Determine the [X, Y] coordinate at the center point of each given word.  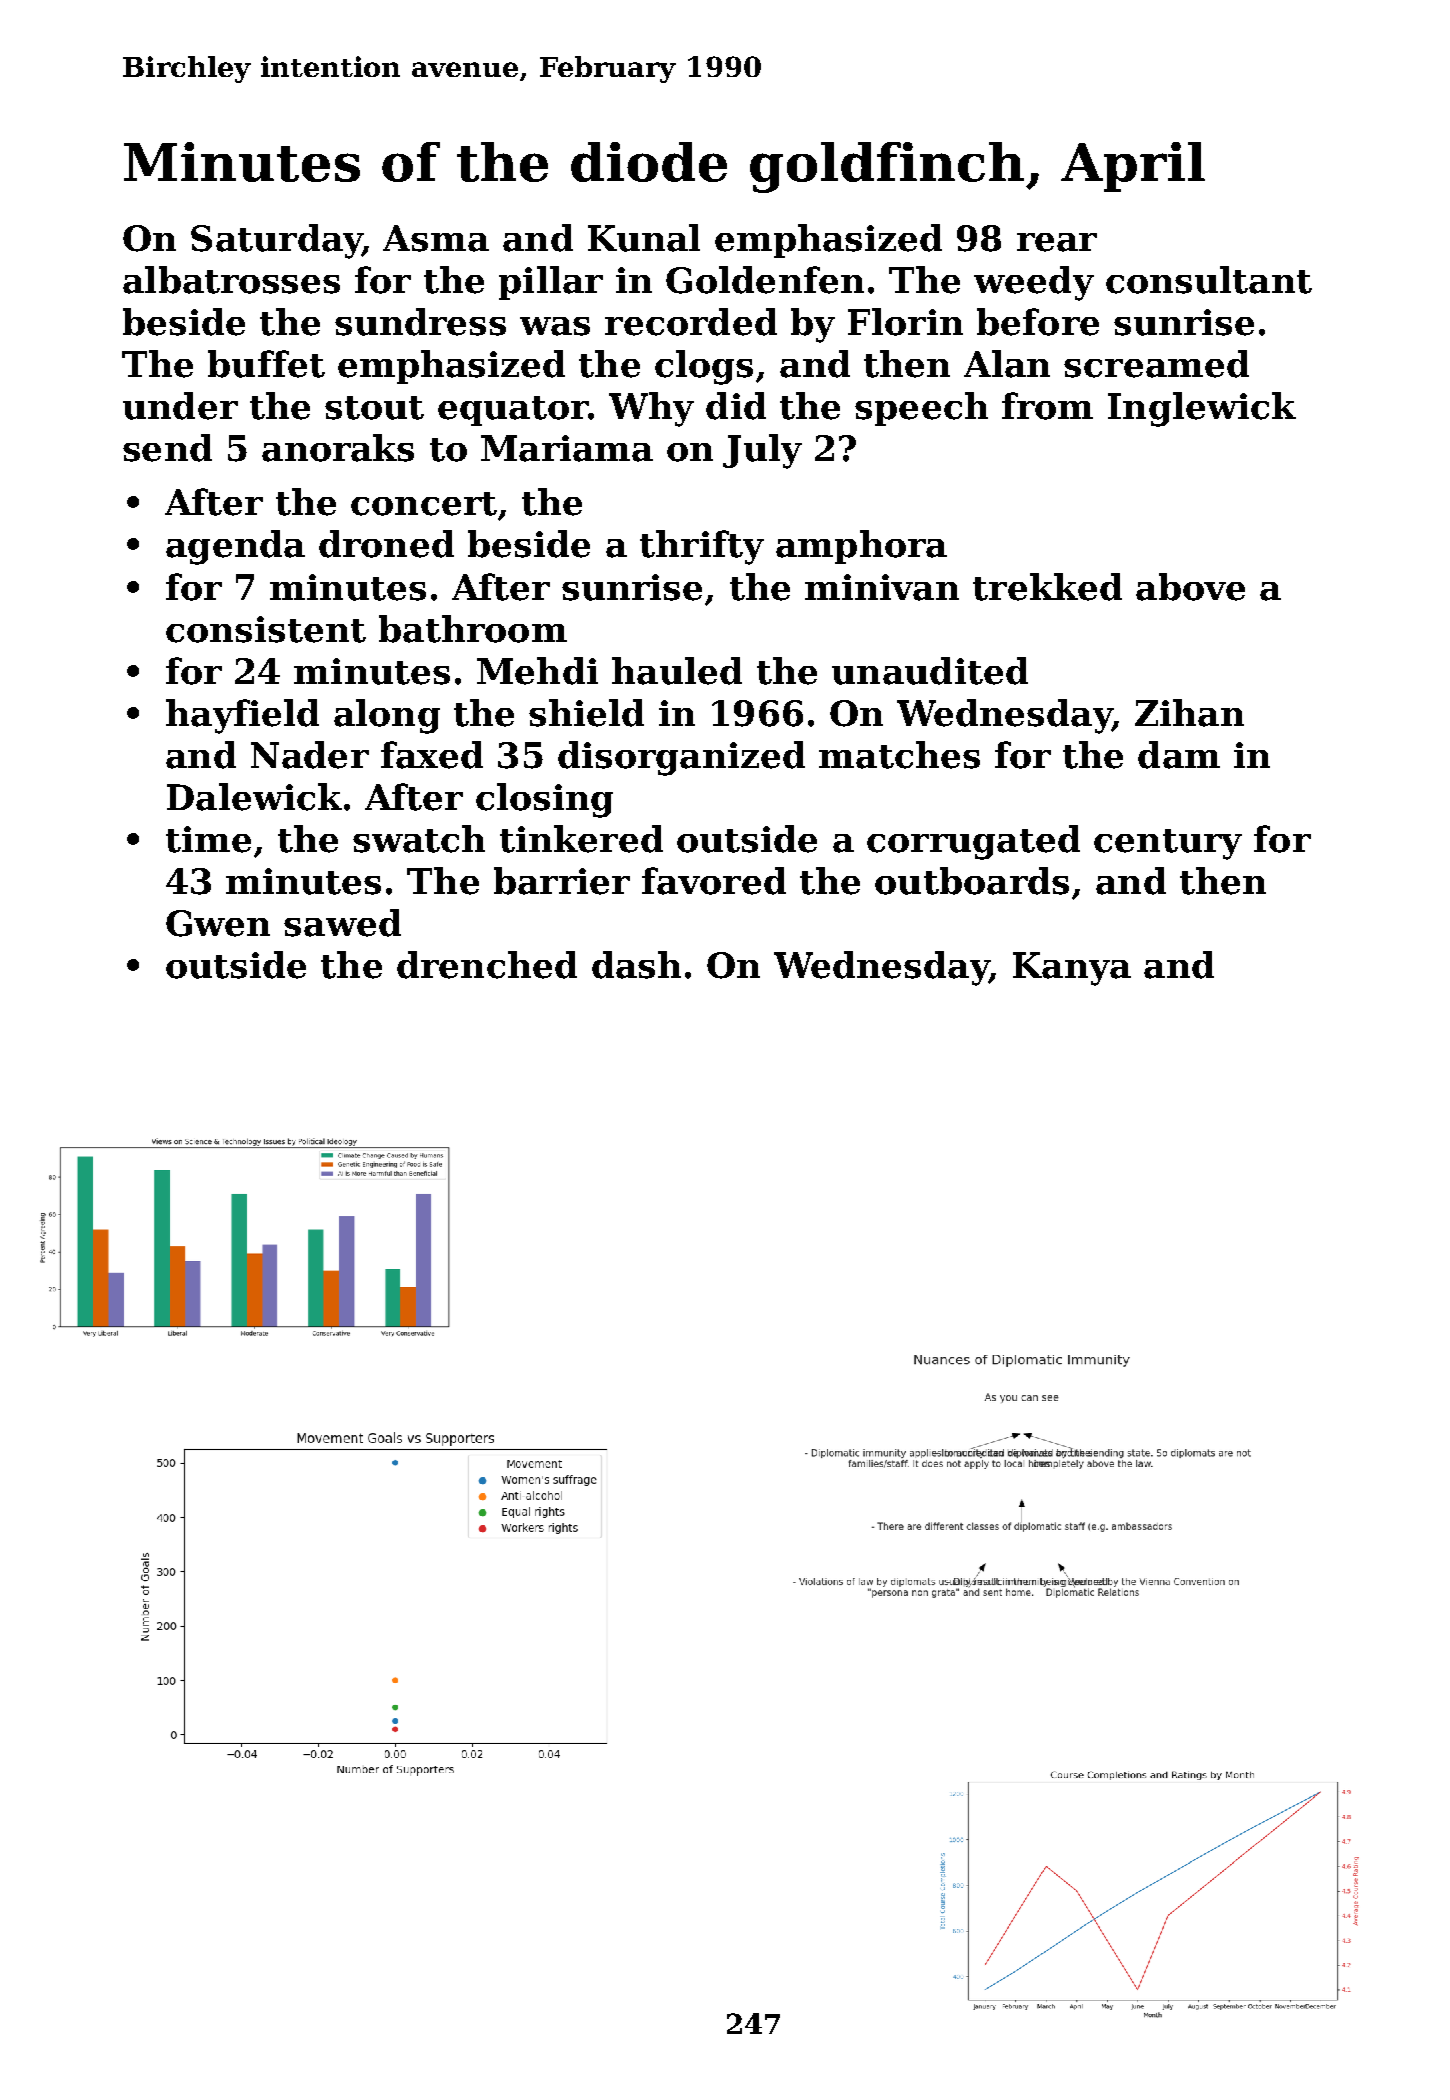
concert [424, 504]
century [1168, 844]
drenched [487, 965]
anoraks [338, 448]
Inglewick [1202, 409]
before [1038, 322]
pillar [551, 283]
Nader [310, 755]
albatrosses [231, 280]
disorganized [681, 758]
